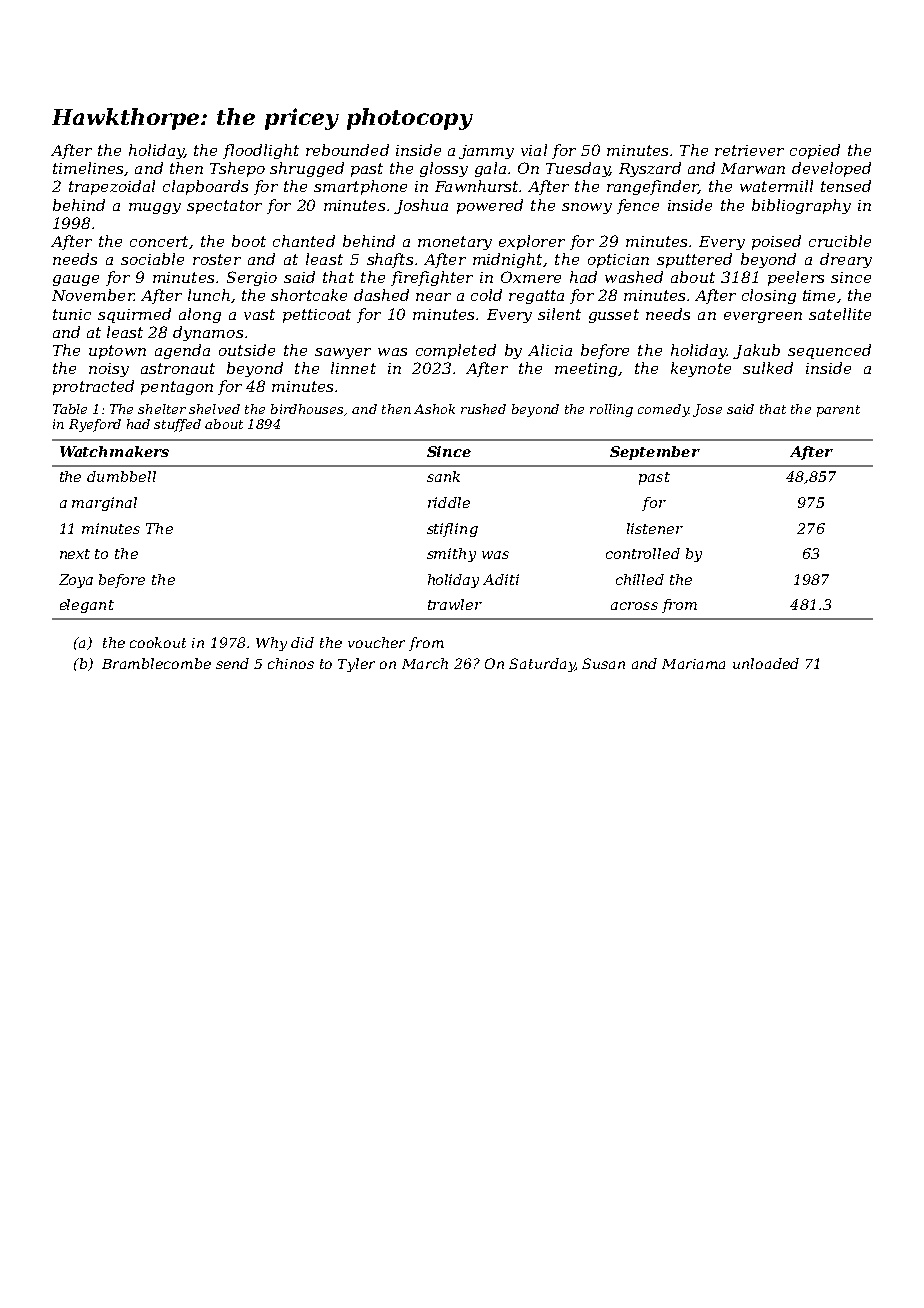 The height and width of the screenshot is (1308, 924). I want to click on poised, so click(776, 242).
